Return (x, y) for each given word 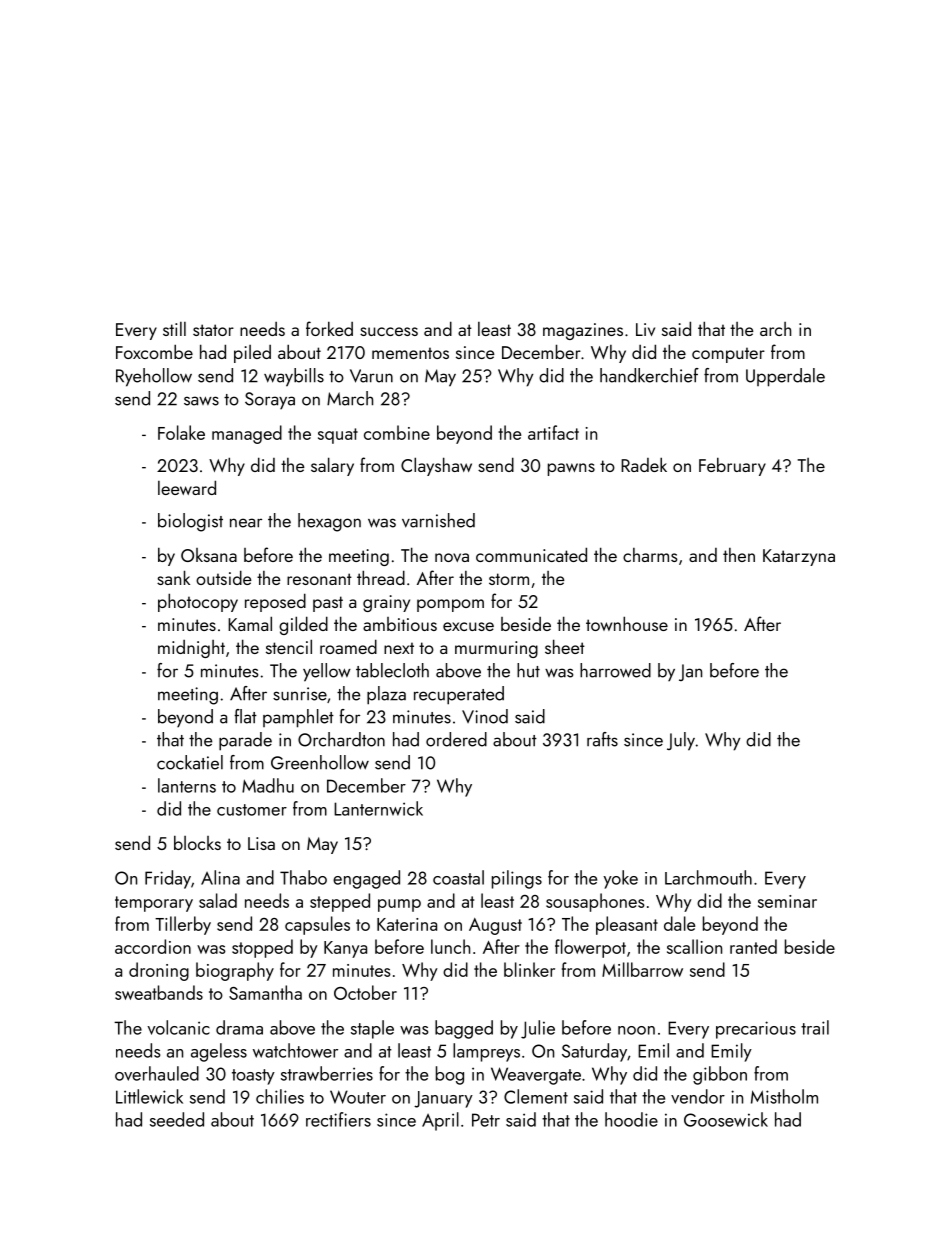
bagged (464, 1029)
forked (329, 328)
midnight (191, 649)
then (739, 555)
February (732, 466)
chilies (280, 1096)
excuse (468, 626)
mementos (410, 353)
